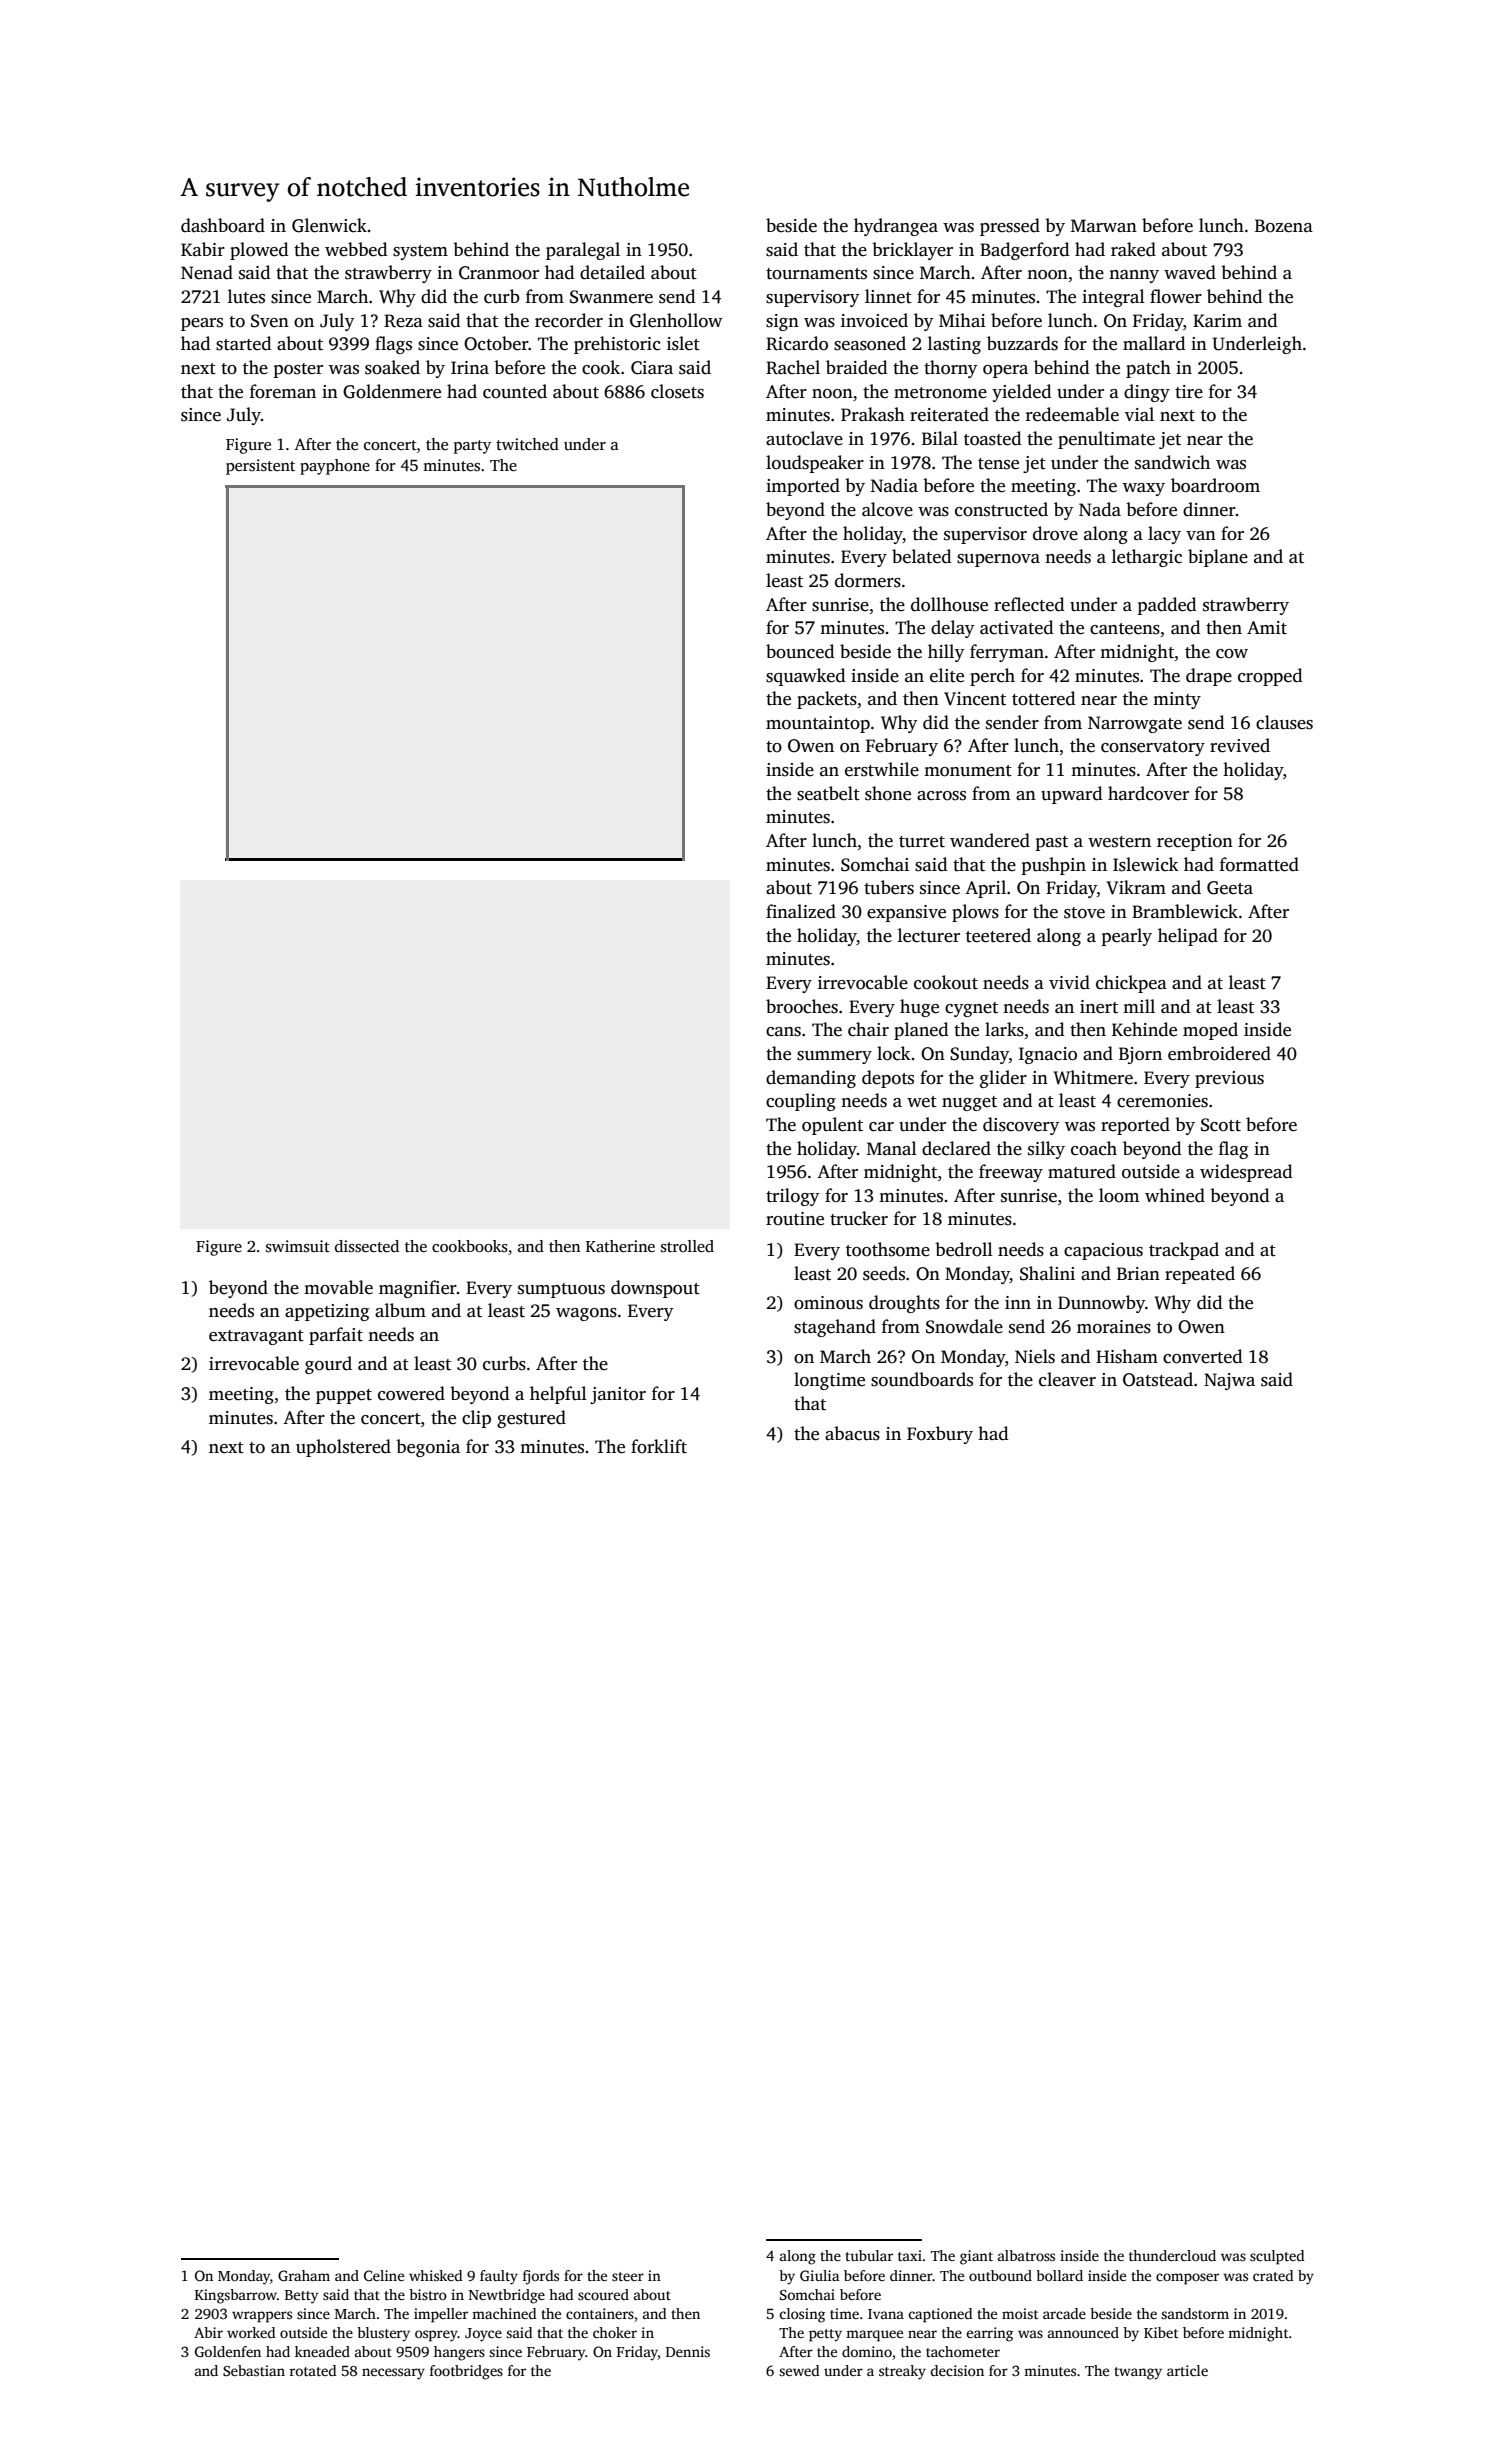  What do you see at coordinates (799, 2370) in the document?
I see `sewed` at bounding box center [799, 2370].
